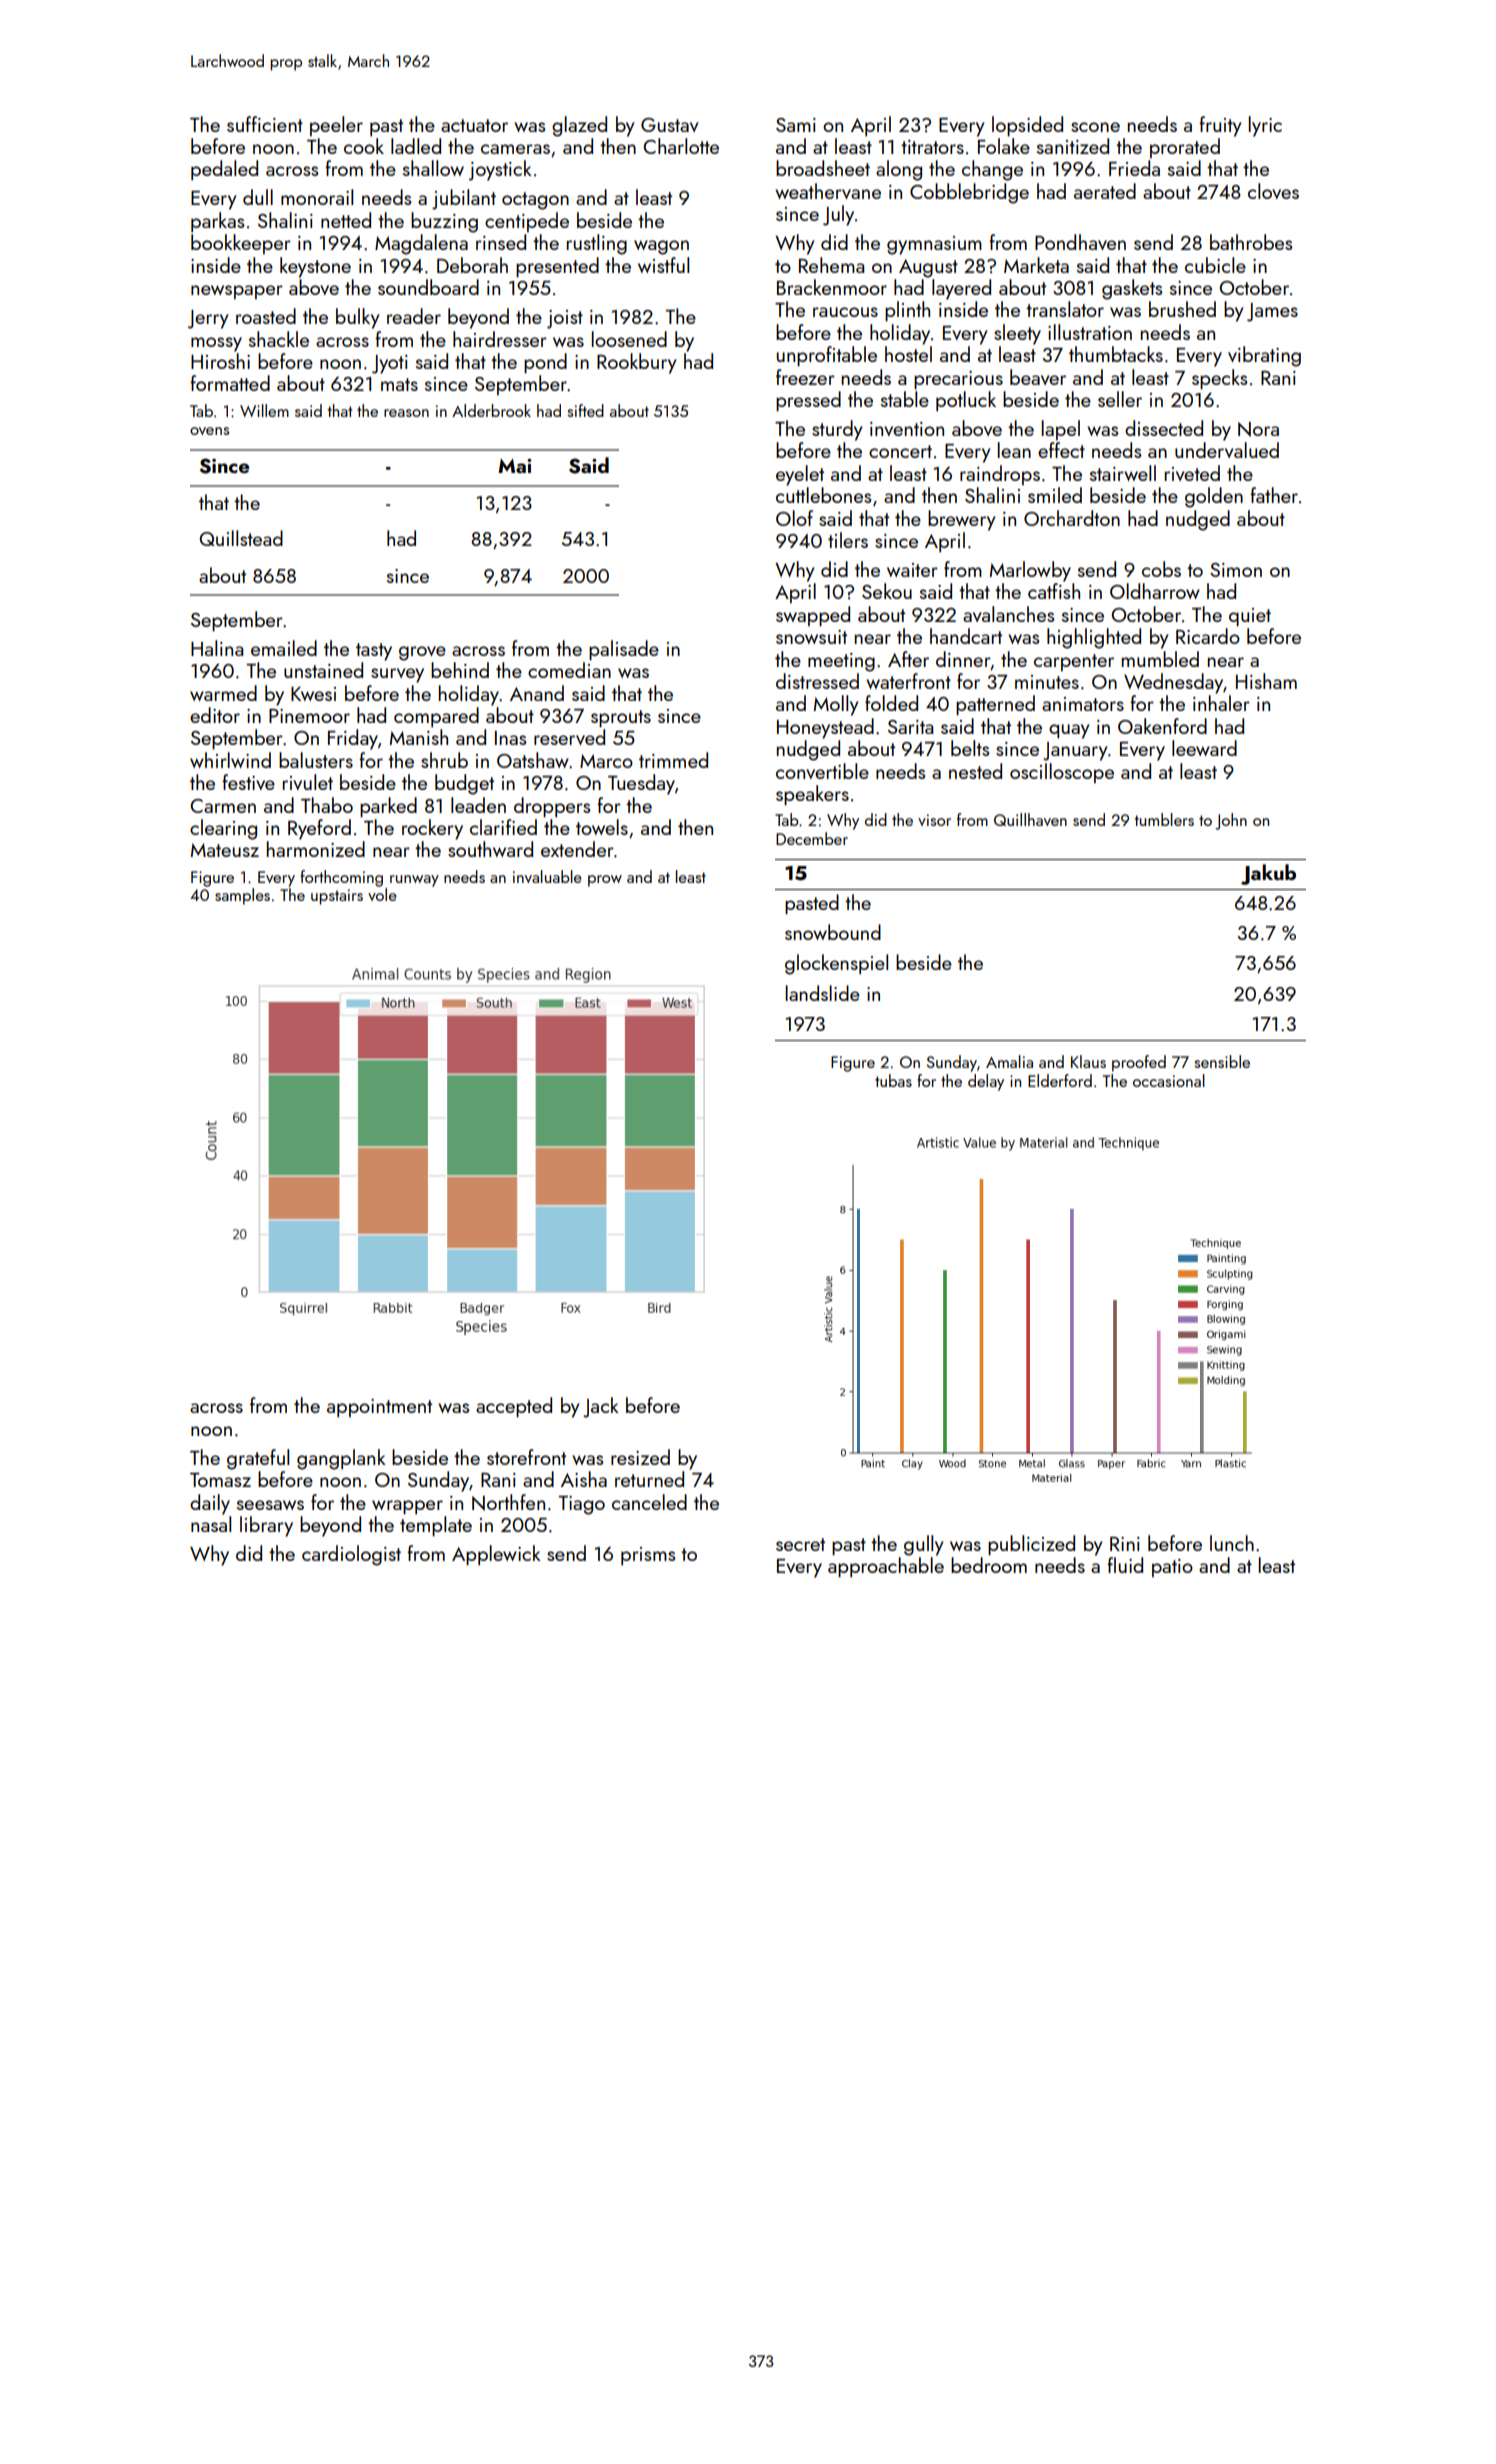  Describe the element at coordinates (661, 247) in the screenshot. I see `wagon` at that location.
